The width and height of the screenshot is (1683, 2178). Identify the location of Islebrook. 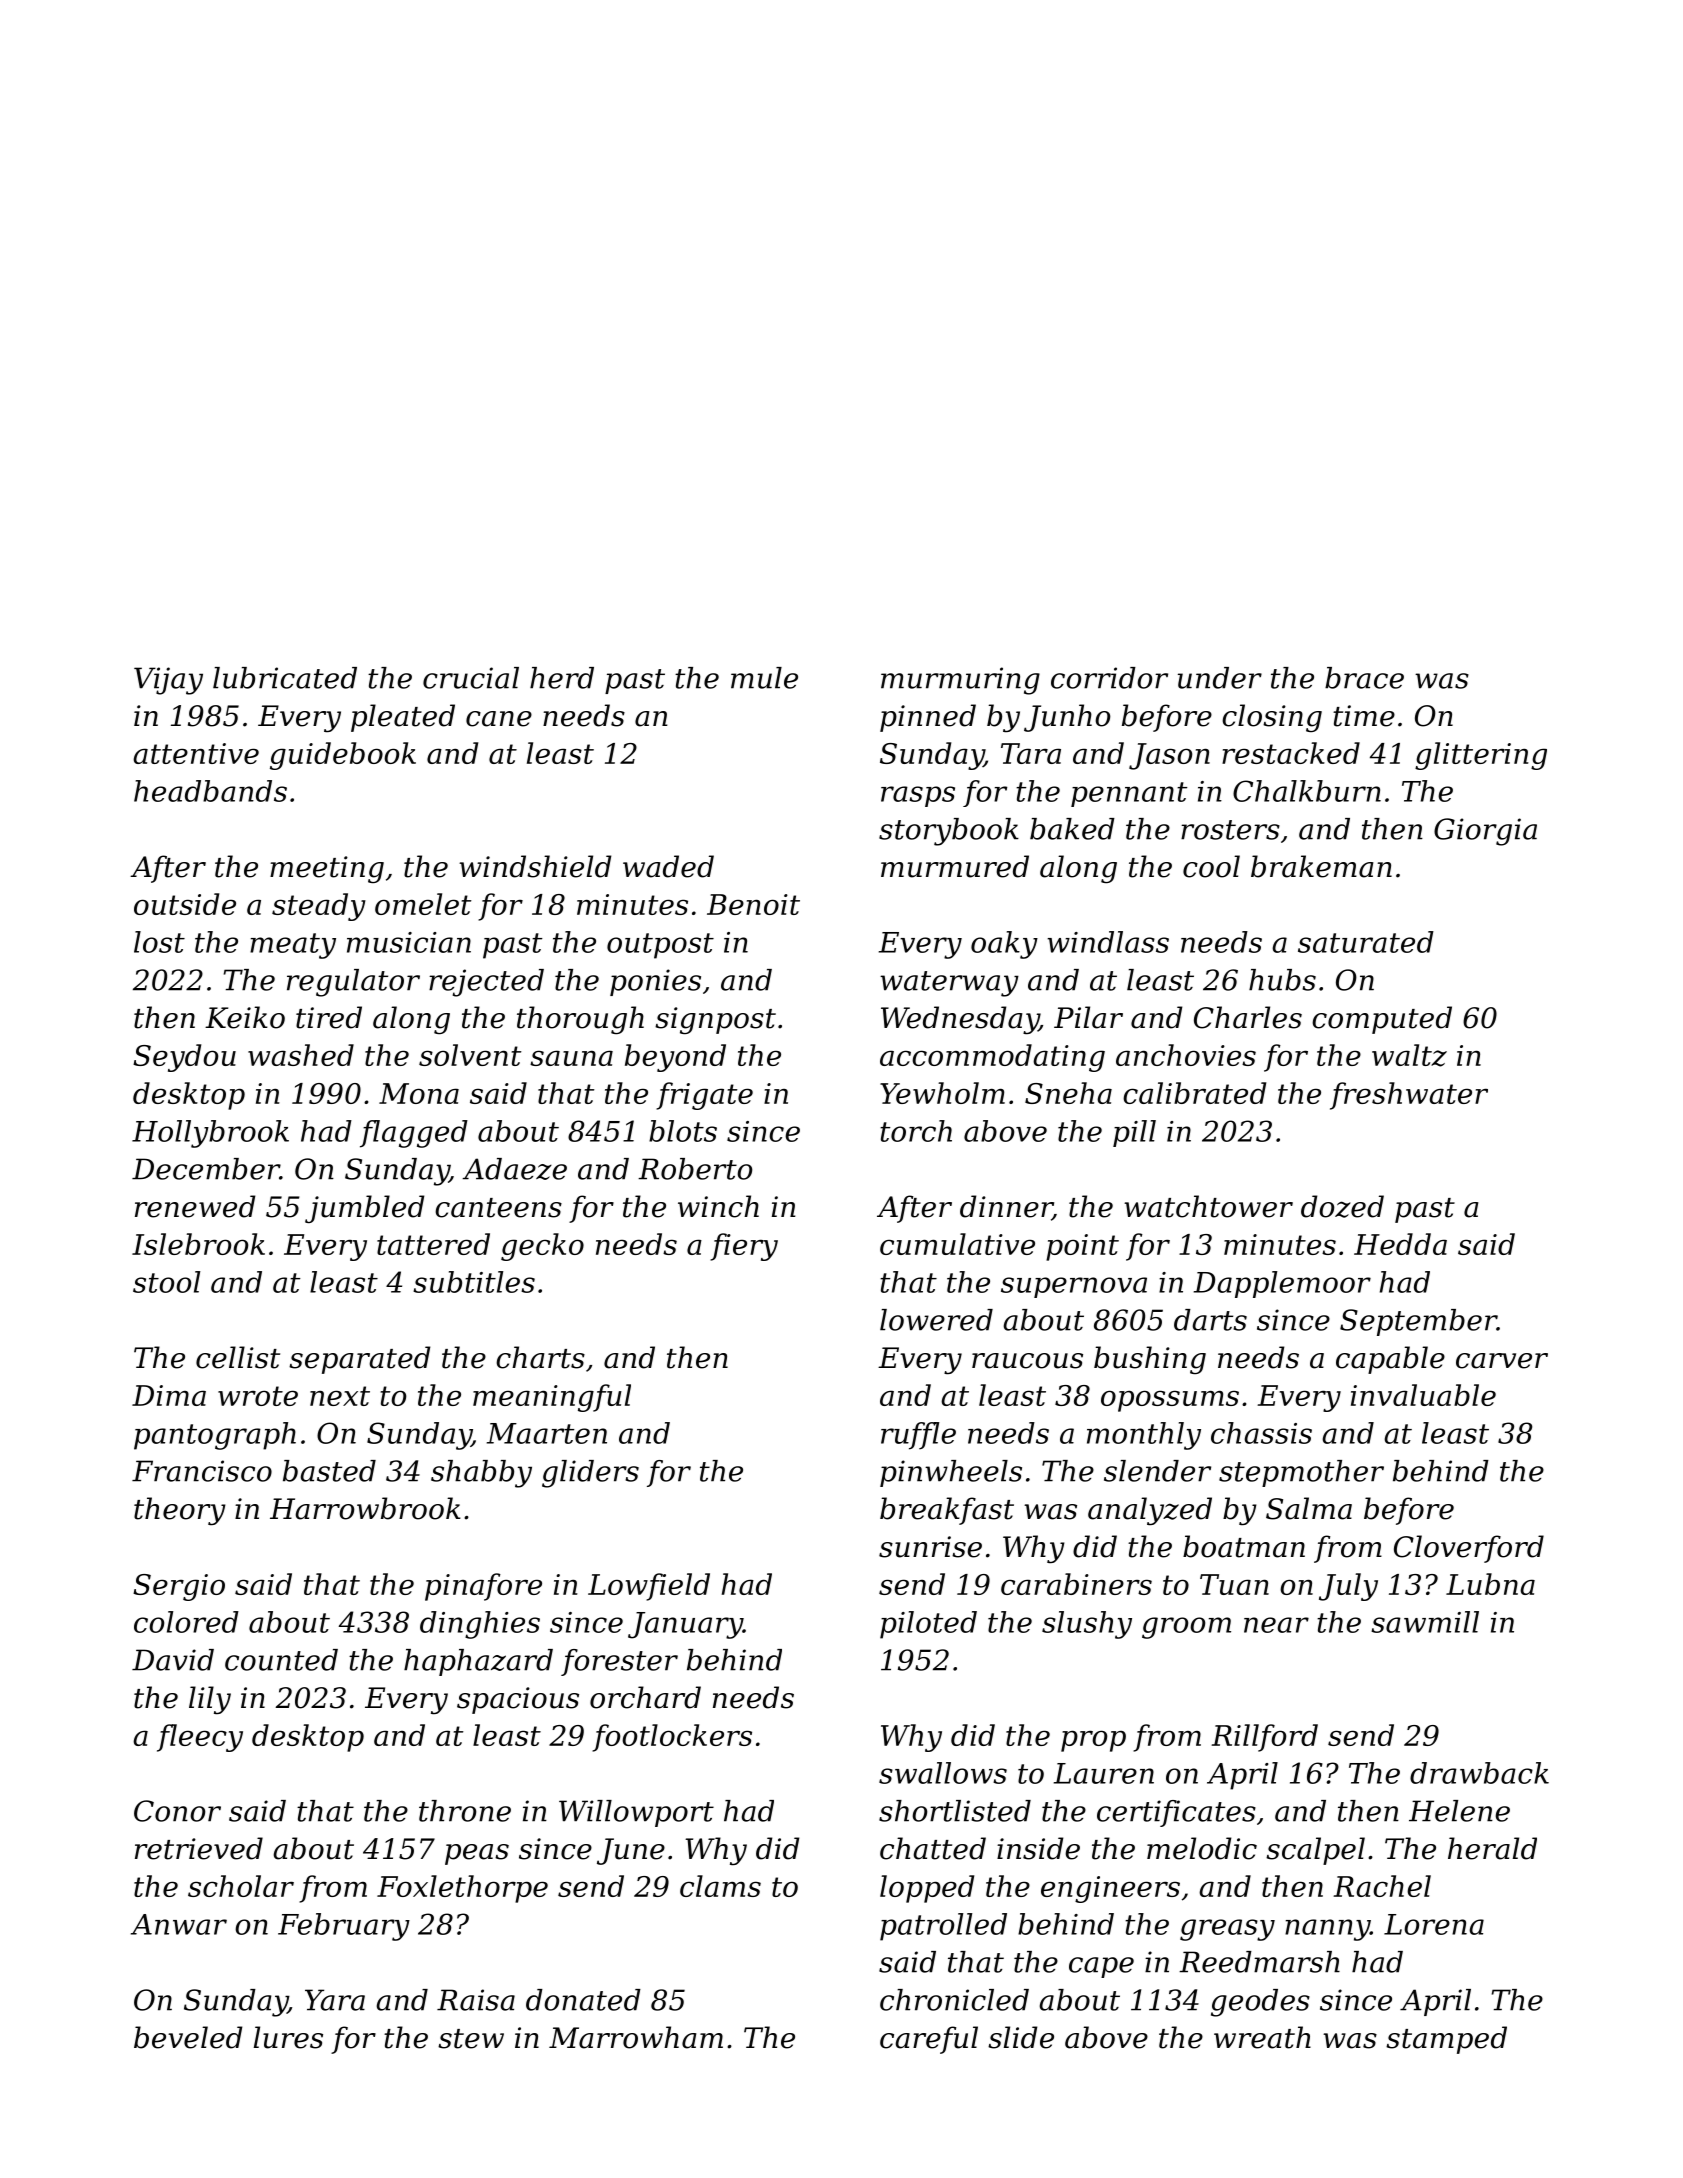
(198, 1244).
